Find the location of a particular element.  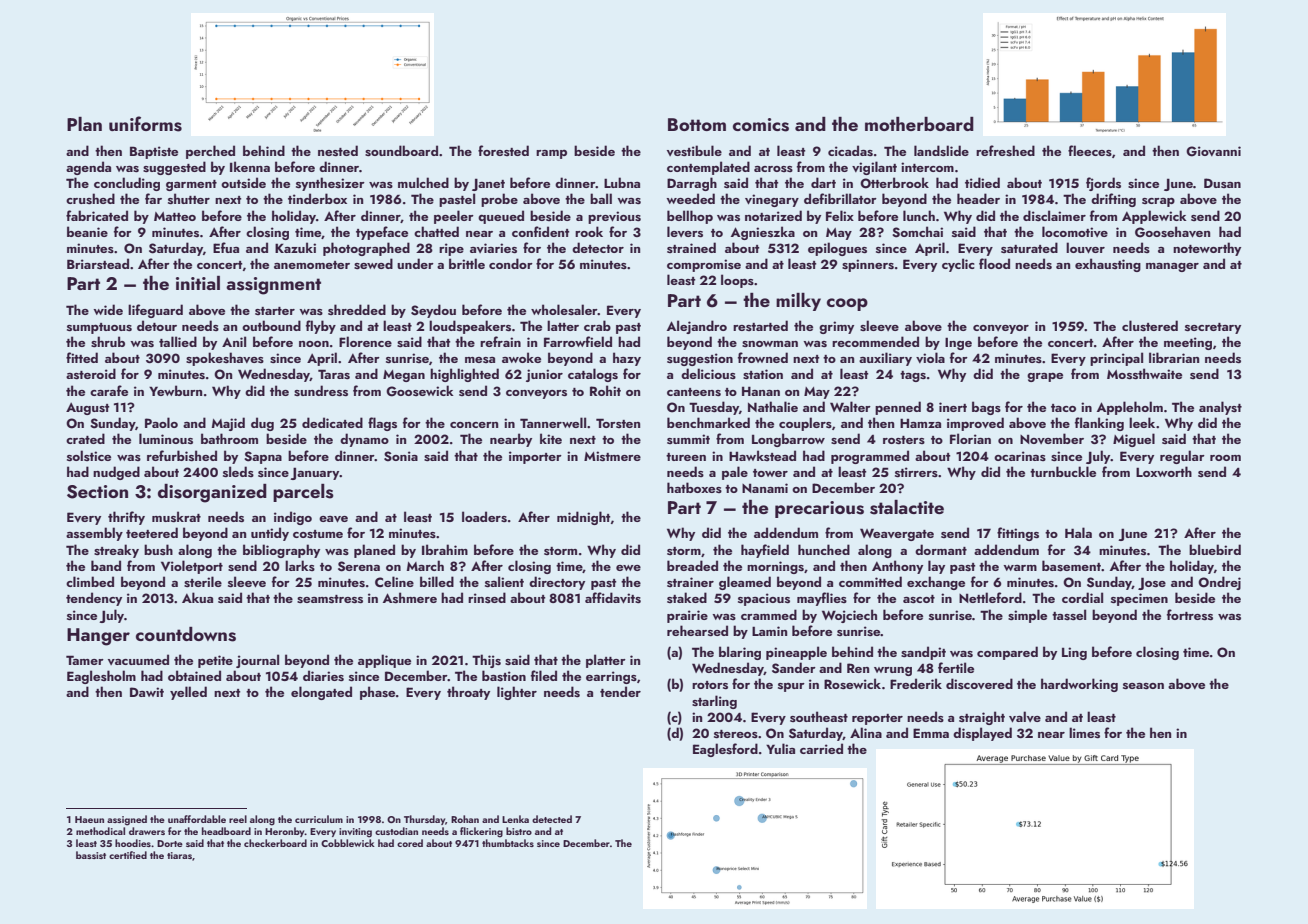

nested is located at coordinates (338, 150).
